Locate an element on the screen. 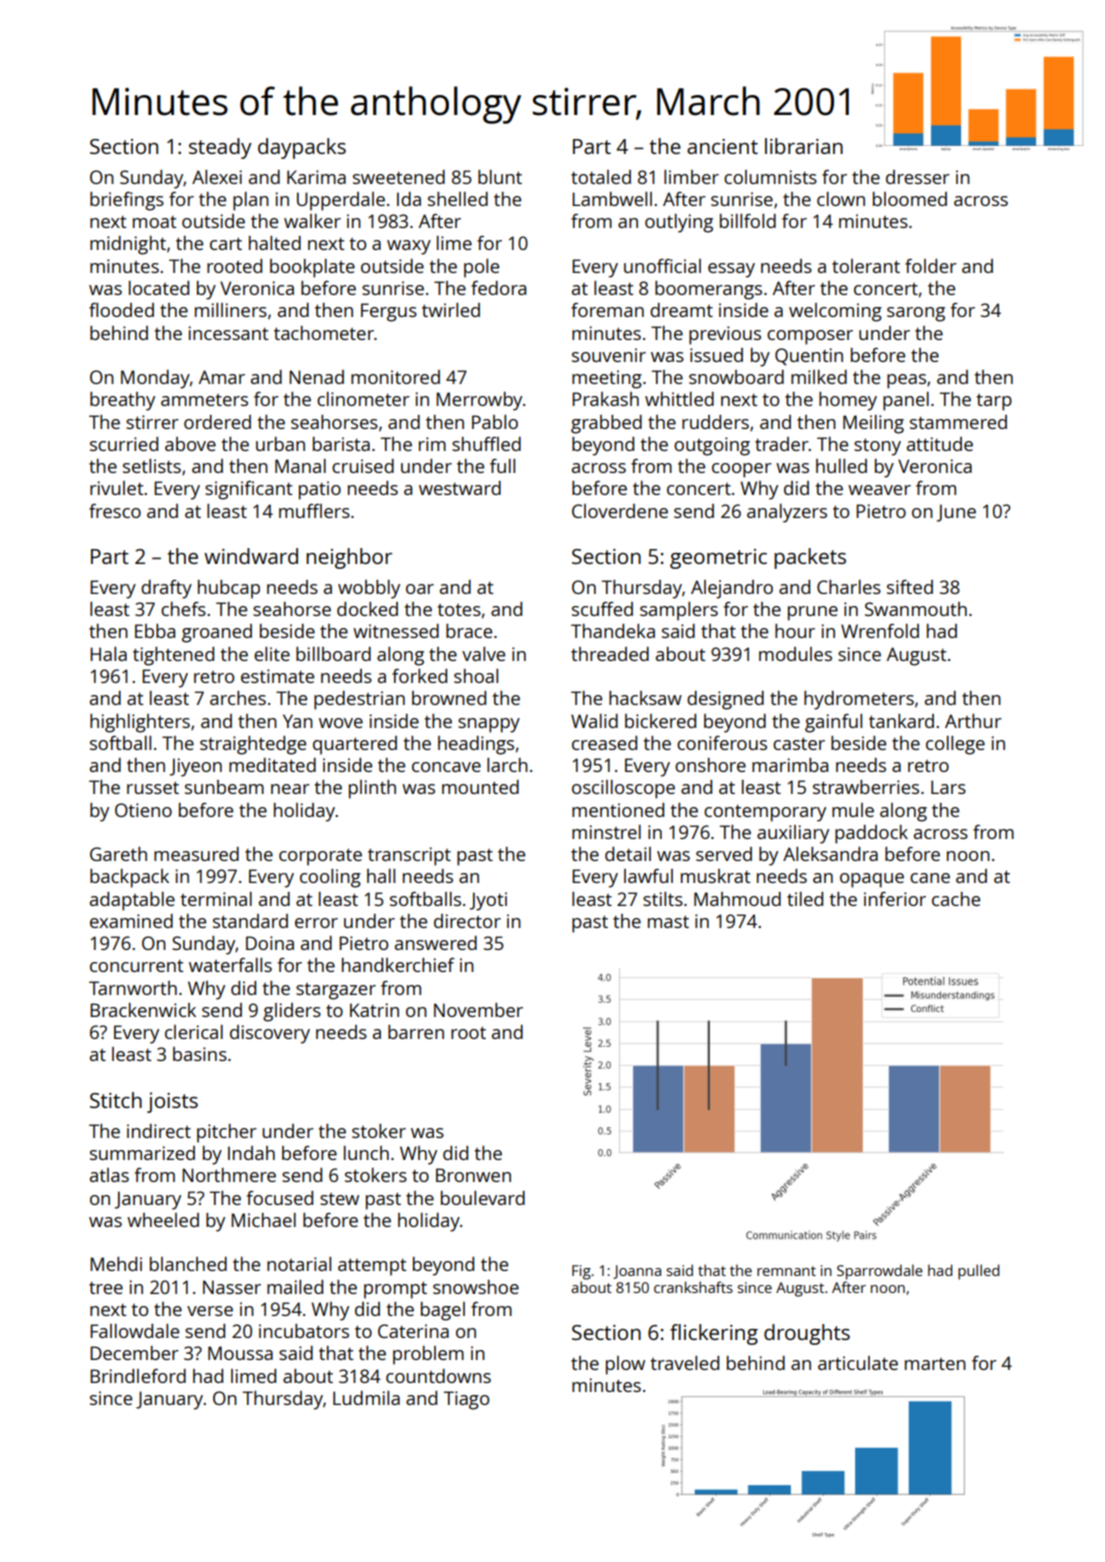 Image resolution: width=1105 pixels, height=1562 pixels. Cloverdene is located at coordinates (620, 511).
